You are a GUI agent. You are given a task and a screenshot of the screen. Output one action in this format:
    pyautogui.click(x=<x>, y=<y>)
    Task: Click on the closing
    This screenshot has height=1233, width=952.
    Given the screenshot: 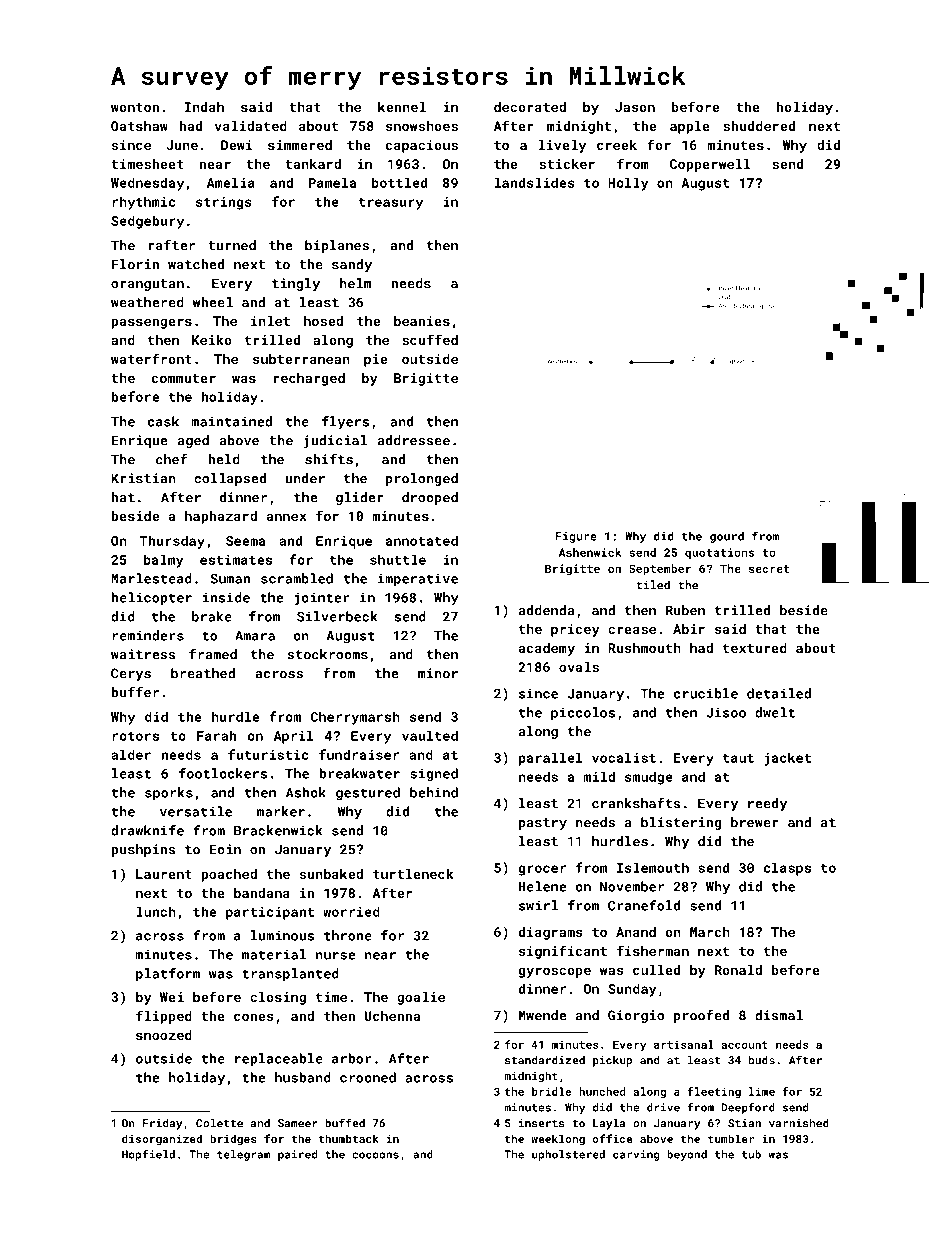 What is the action you would take?
    pyautogui.click(x=278, y=998)
